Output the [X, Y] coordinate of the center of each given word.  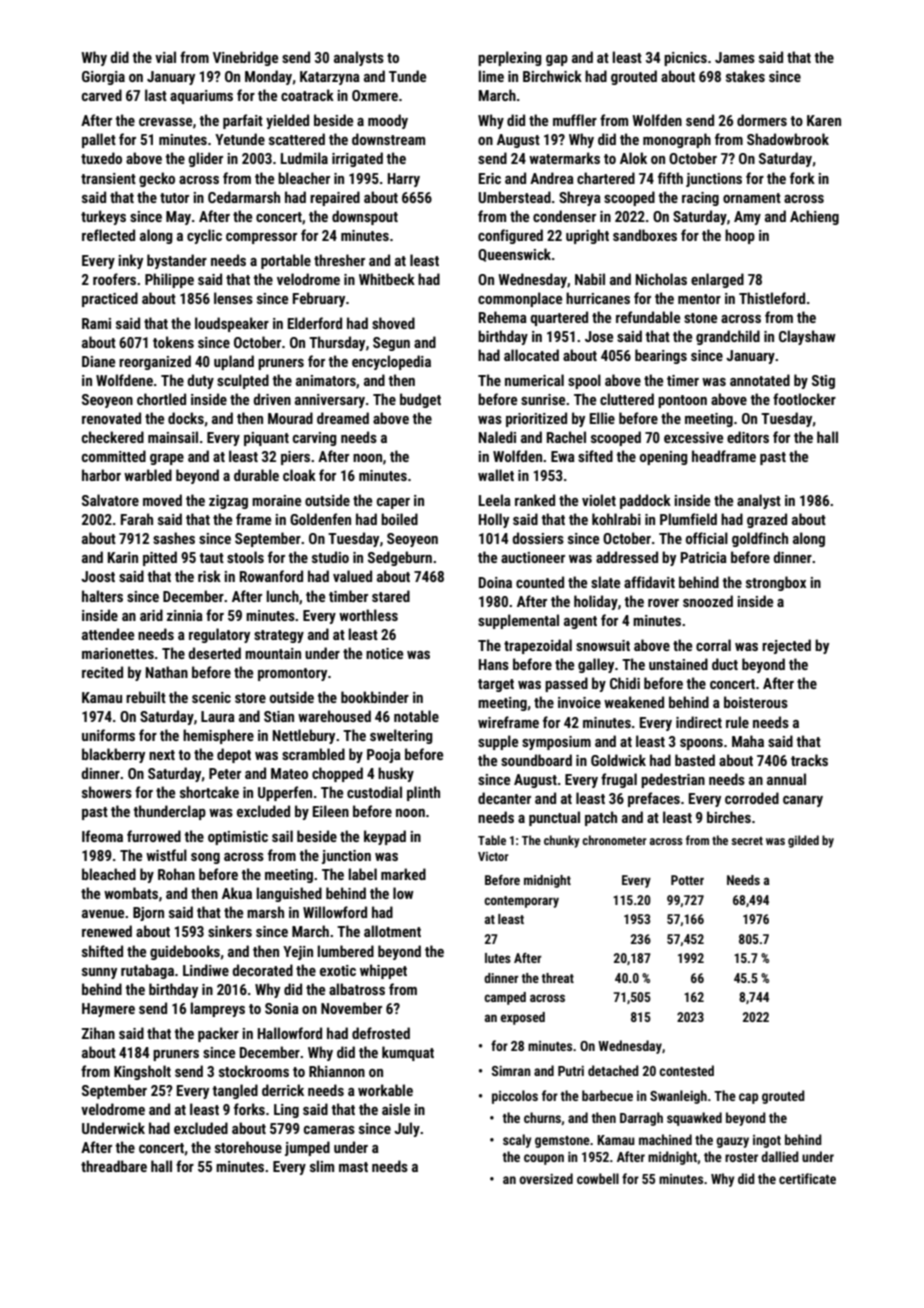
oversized [546, 1178]
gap [557, 60]
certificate [807, 1178]
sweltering [401, 736]
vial [165, 57]
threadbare [114, 1166]
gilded [803, 841]
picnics [685, 59]
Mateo [289, 773]
